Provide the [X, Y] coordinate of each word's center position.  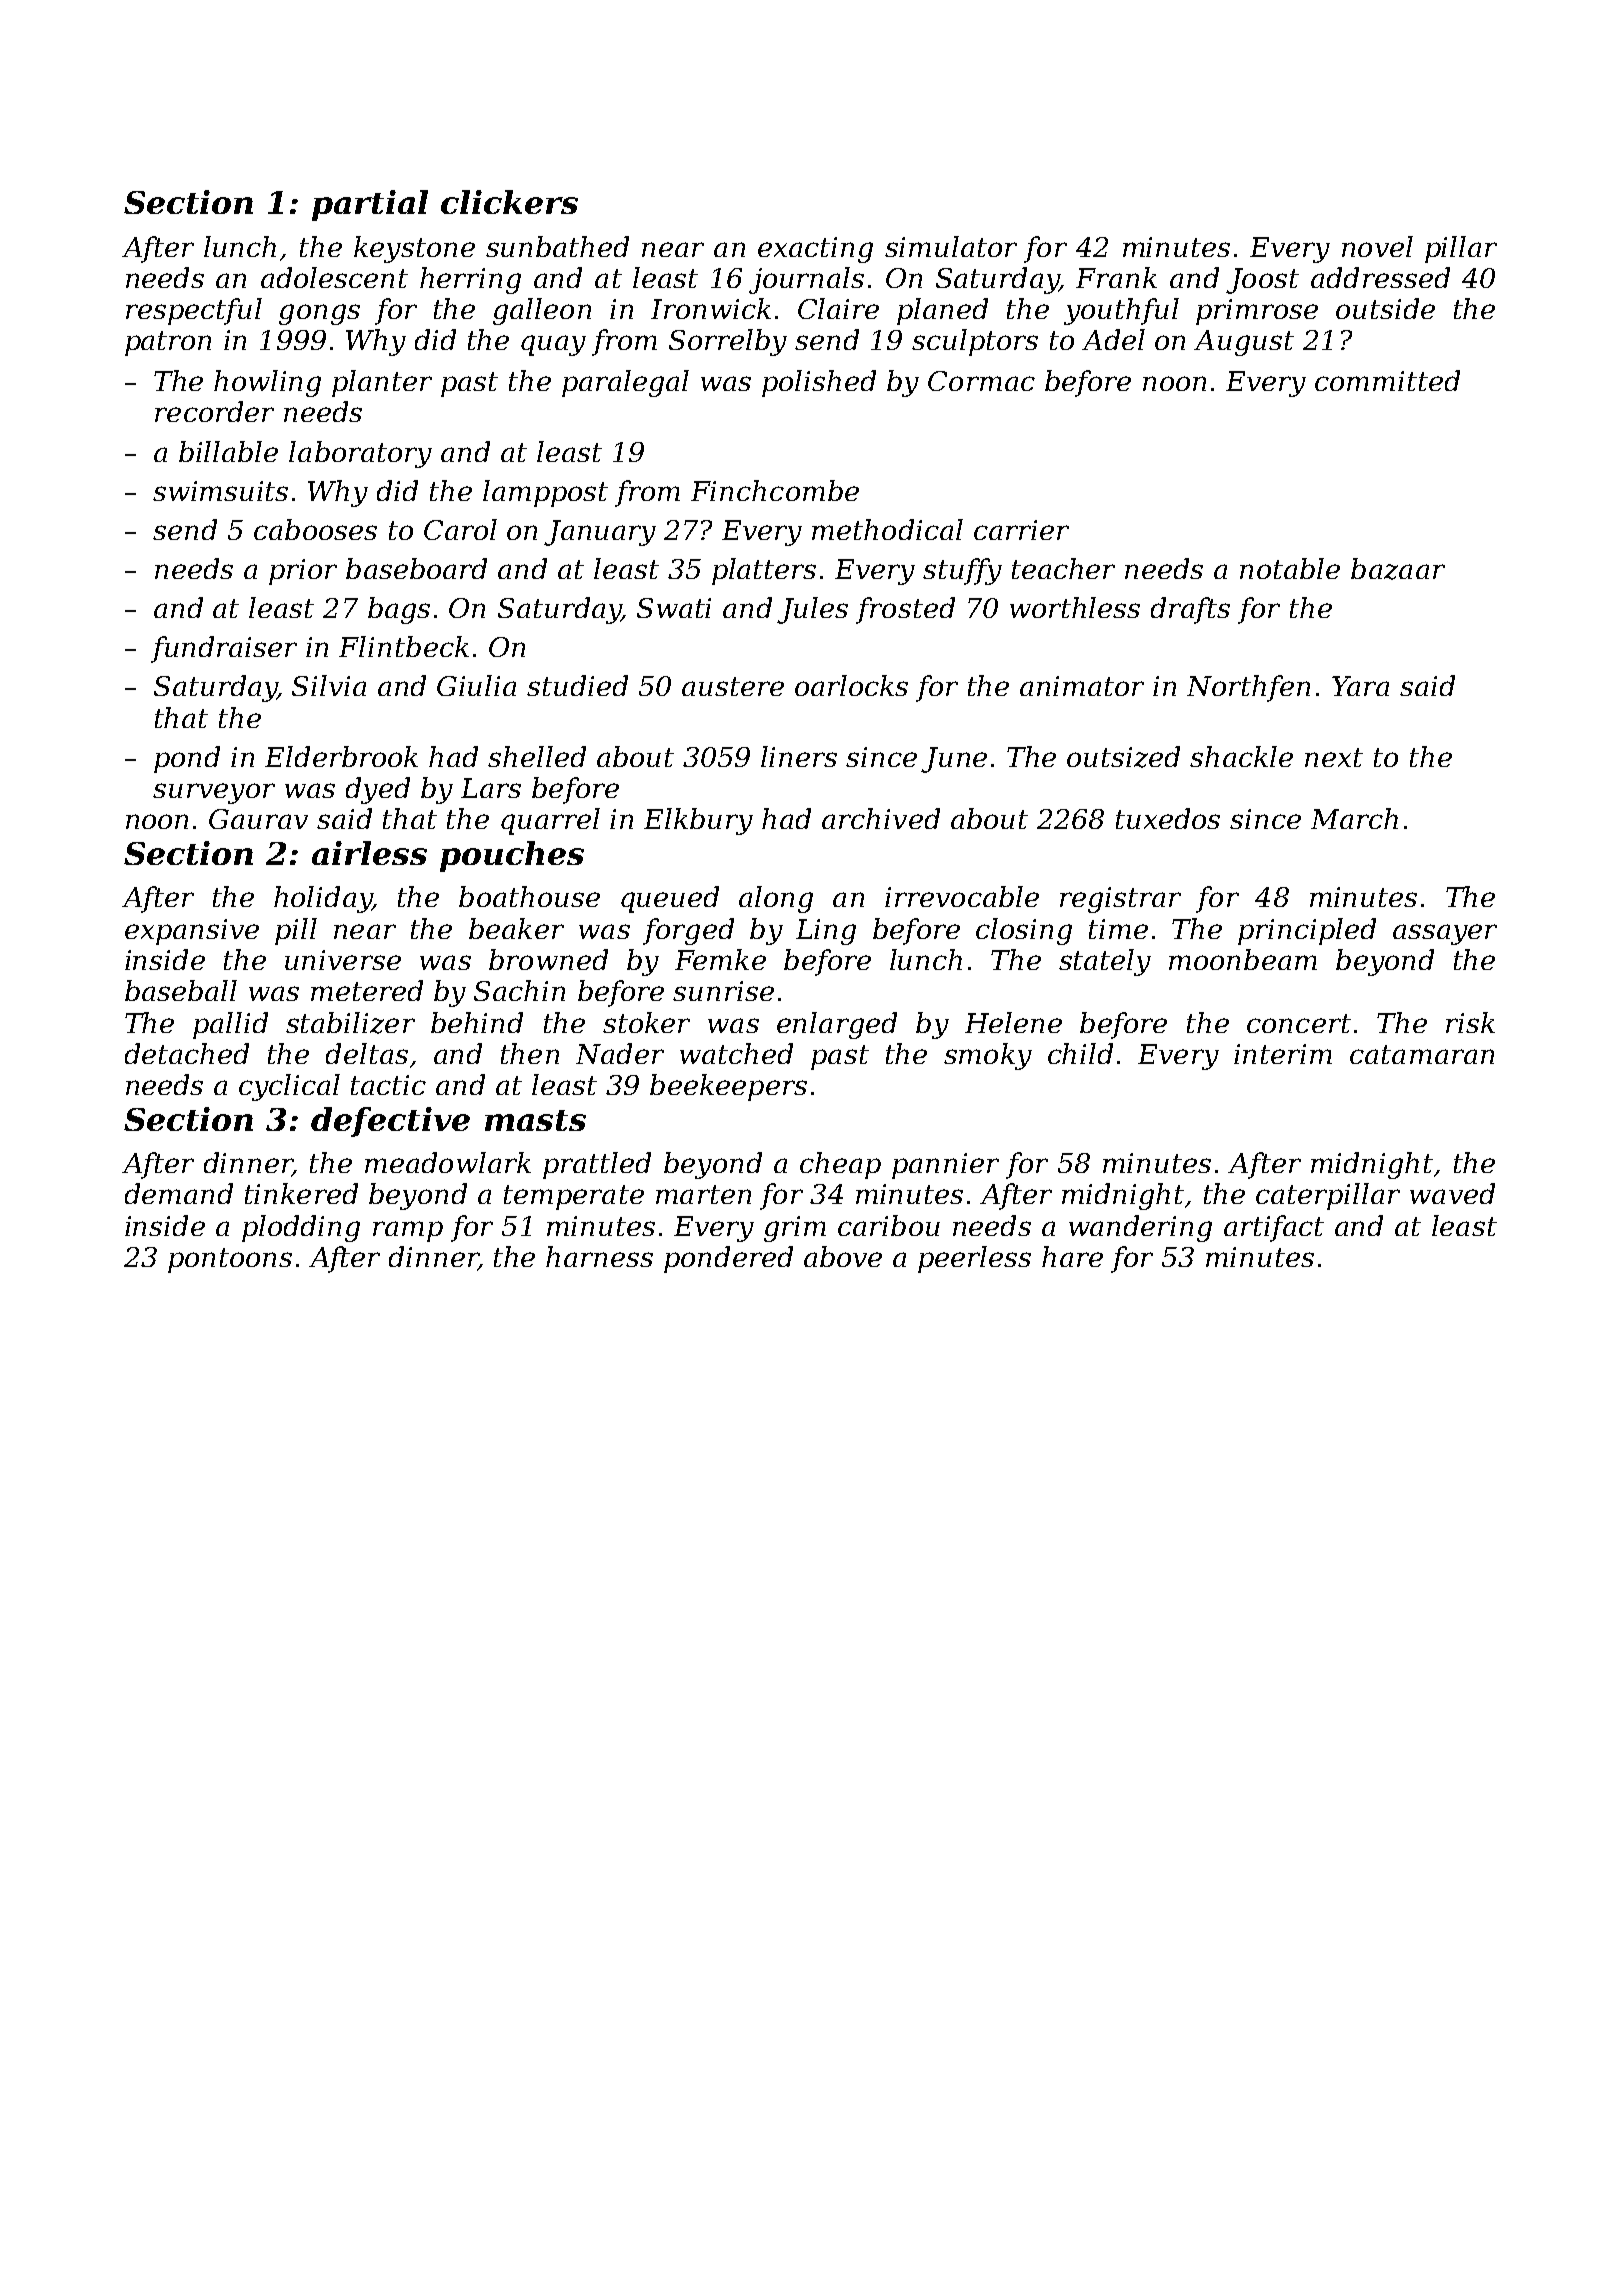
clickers [509, 202]
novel [1377, 246]
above [843, 1256]
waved [1452, 1193]
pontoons [230, 1260]
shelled [537, 756]
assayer [1445, 934]
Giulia [476, 685]
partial [370, 205]
